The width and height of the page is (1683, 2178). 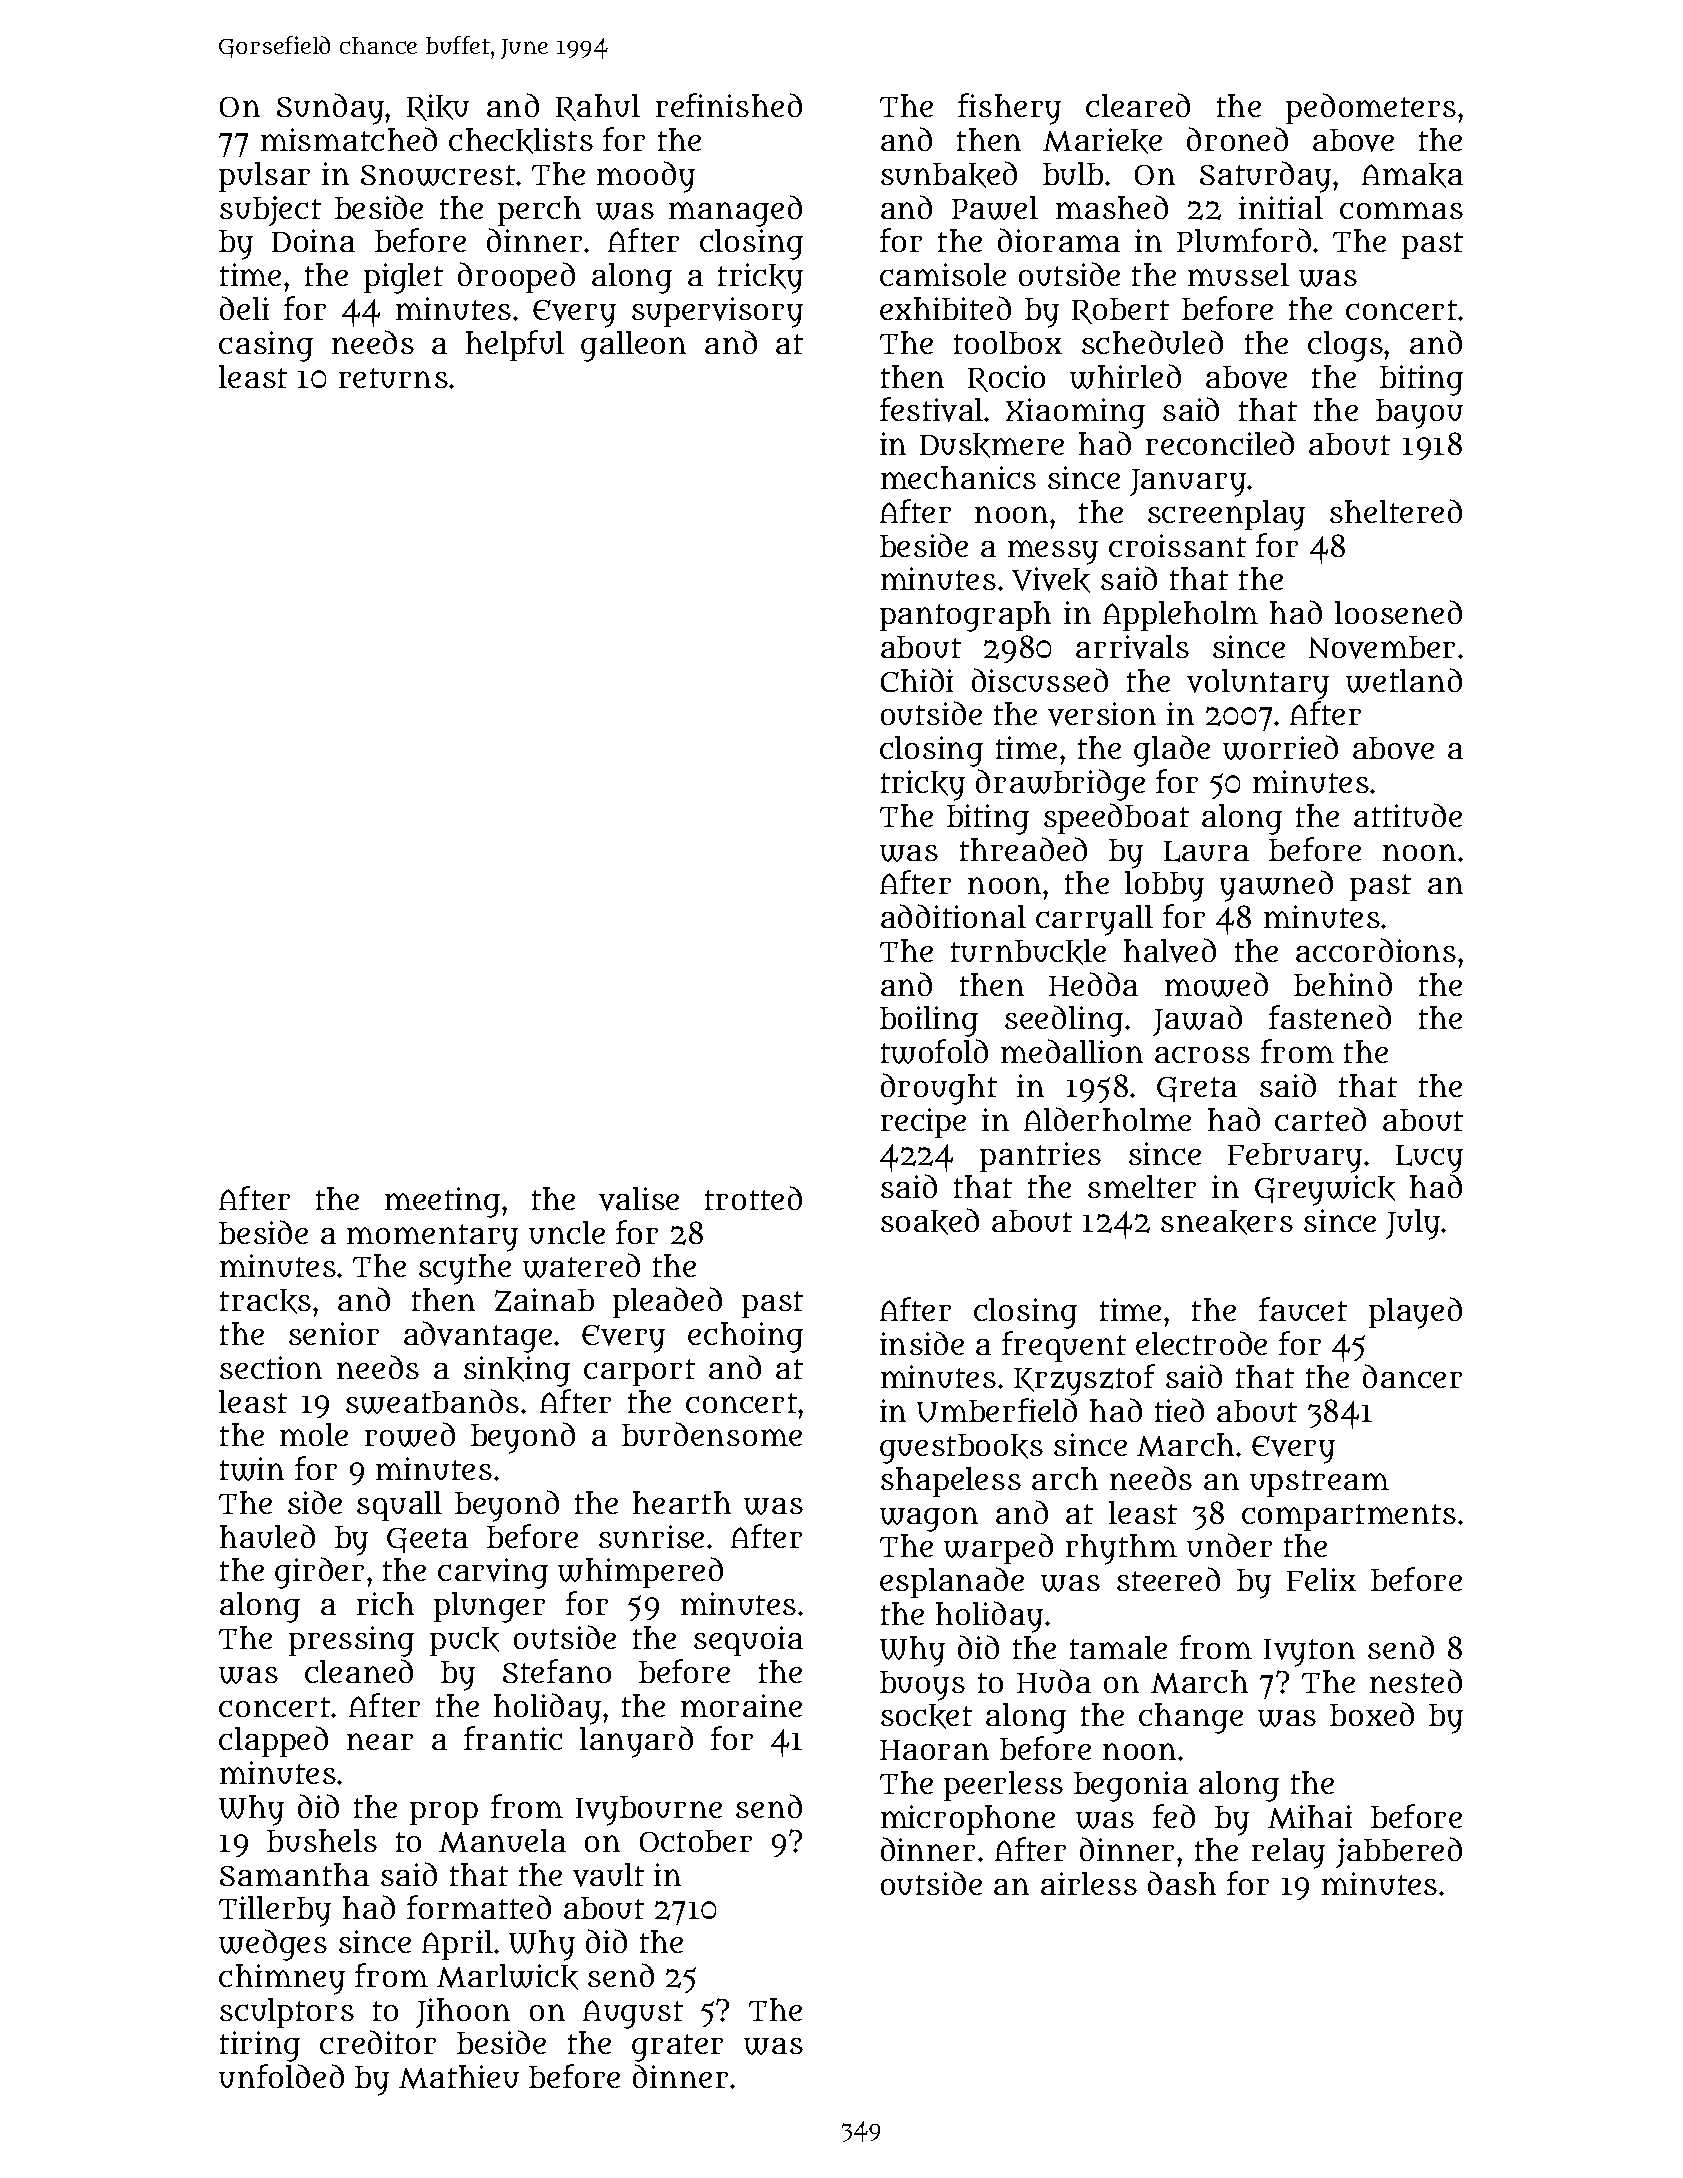 What do you see at coordinates (639, 1199) in the page?
I see `valise` at bounding box center [639, 1199].
